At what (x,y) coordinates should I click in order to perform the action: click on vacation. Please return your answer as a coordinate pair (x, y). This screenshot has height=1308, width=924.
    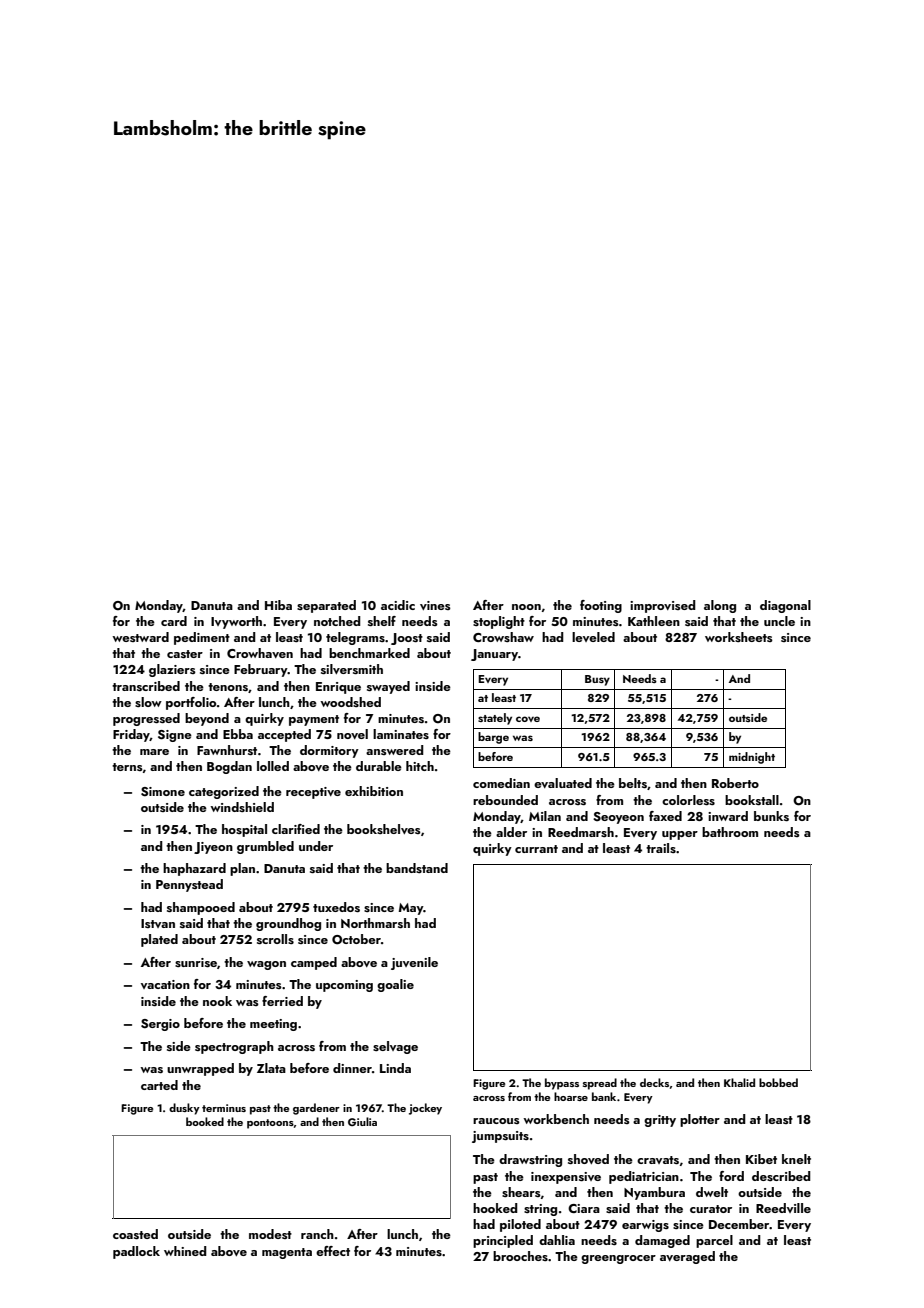
    Looking at the image, I should click on (165, 984).
